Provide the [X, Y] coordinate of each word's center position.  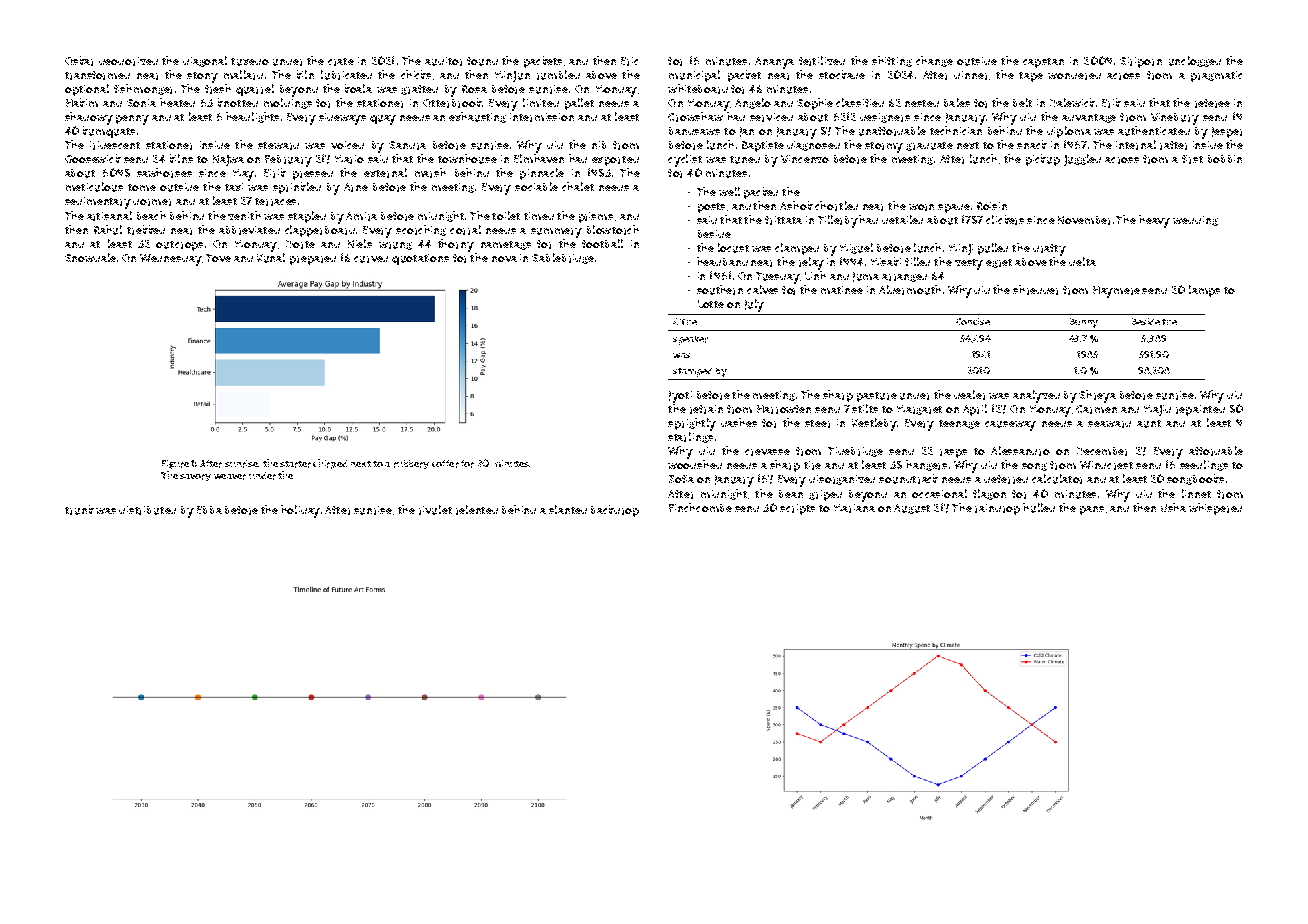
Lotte [711, 304]
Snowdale [90, 257]
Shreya [1097, 396]
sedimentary [98, 203]
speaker [690, 340]
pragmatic [1216, 76]
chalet [578, 186]
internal [1136, 145]
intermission [542, 117]
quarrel [255, 90]
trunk [79, 510]
